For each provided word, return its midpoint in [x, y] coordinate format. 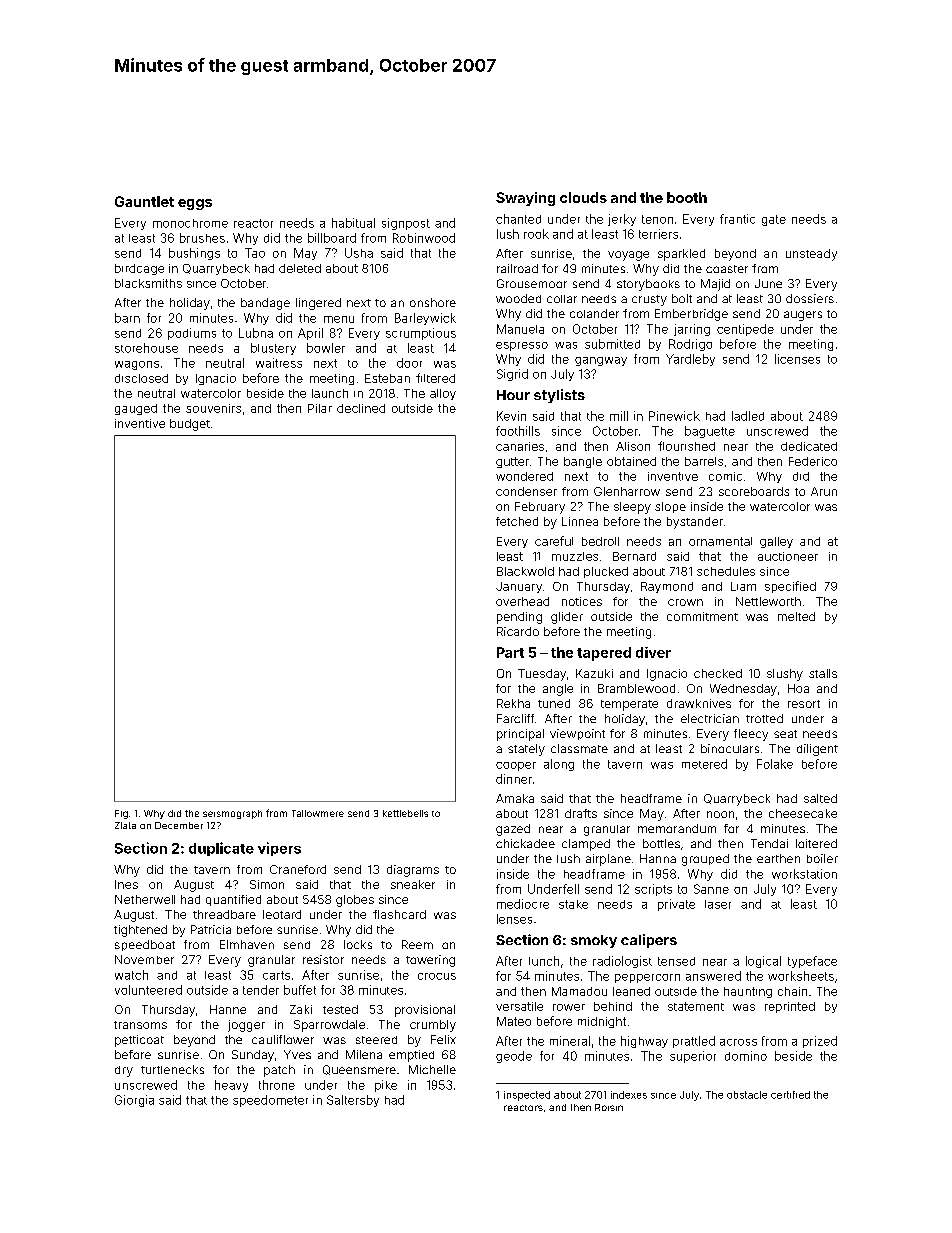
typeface [812, 962]
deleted [300, 268]
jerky [622, 220]
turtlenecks [172, 1069]
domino [746, 1056]
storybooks [648, 285]
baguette [710, 432]
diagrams [413, 871]
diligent [817, 750]
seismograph [232, 814]
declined [361, 408]
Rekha [513, 703]
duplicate [221, 849]
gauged [136, 409]
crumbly [433, 1026]
